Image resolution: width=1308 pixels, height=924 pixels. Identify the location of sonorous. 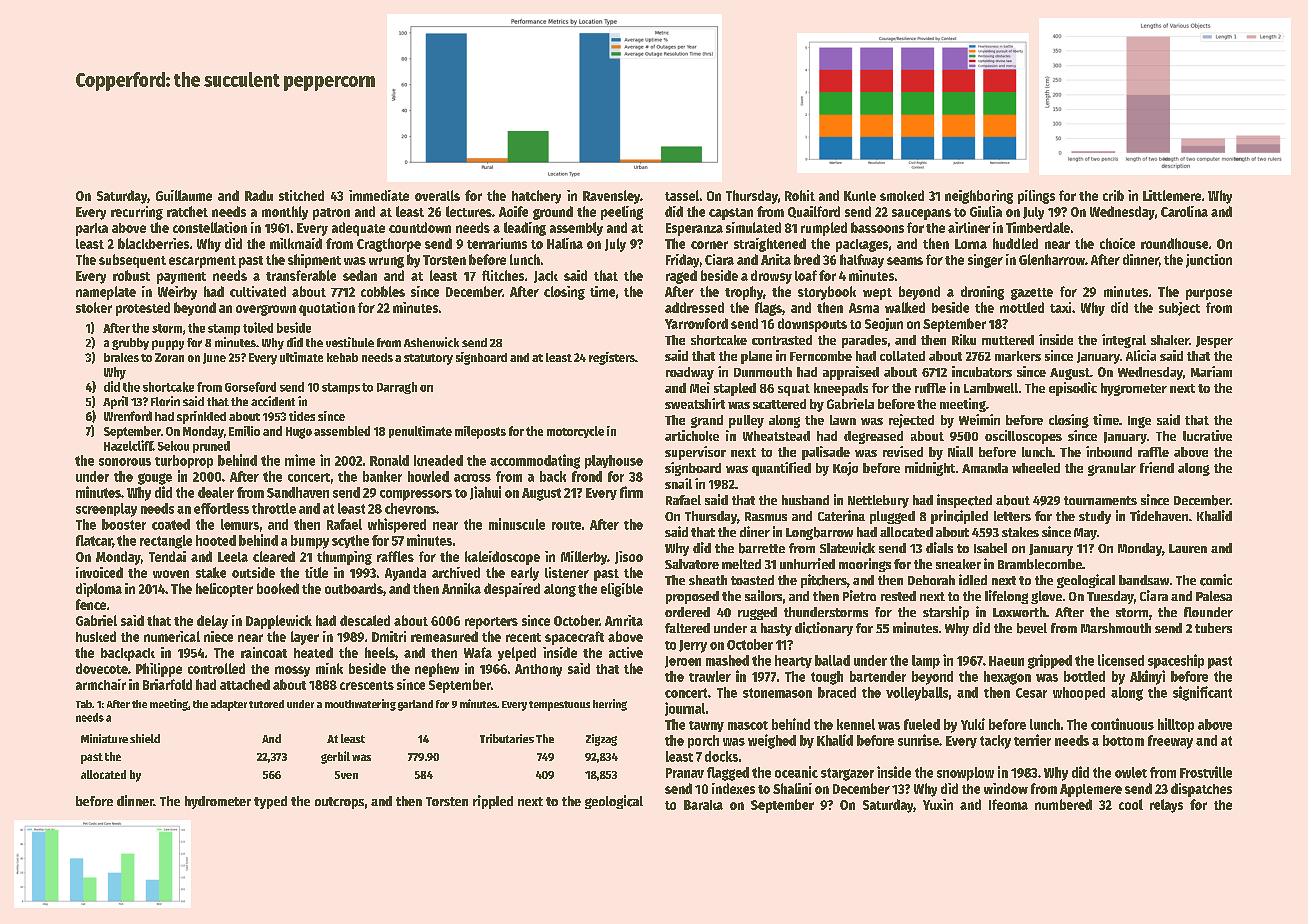
(125, 462).
